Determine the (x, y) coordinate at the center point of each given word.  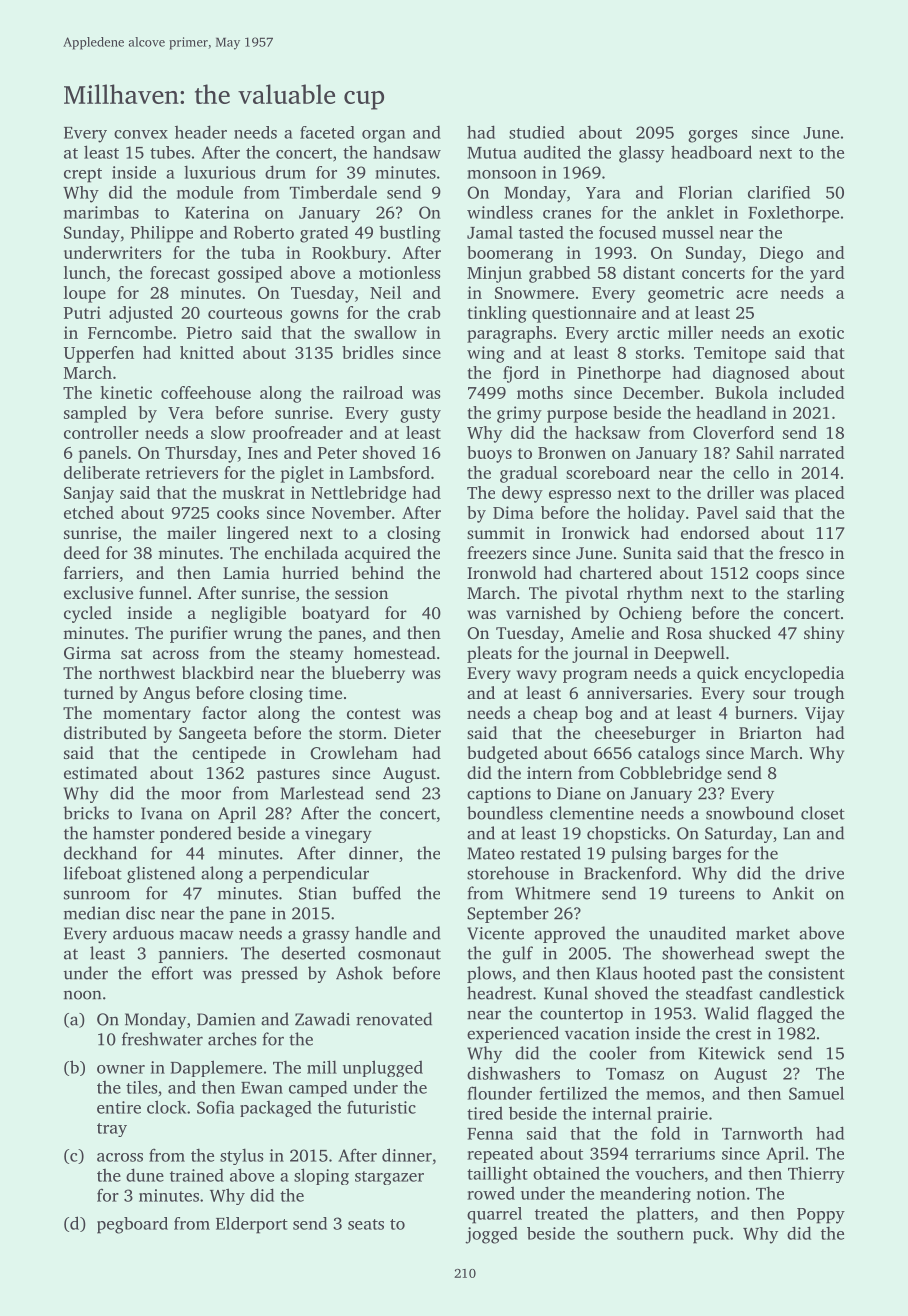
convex (141, 134)
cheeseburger (645, 734)
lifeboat (93, 873)
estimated (101, 772)
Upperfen (99, 354)
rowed (491, 1193)
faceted (327, 132)
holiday (656, 514)
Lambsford (389, 472)
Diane (579, 793)
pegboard (132, 1225)
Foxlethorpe (793, 214)
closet (823, 813)
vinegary (338, 835)
